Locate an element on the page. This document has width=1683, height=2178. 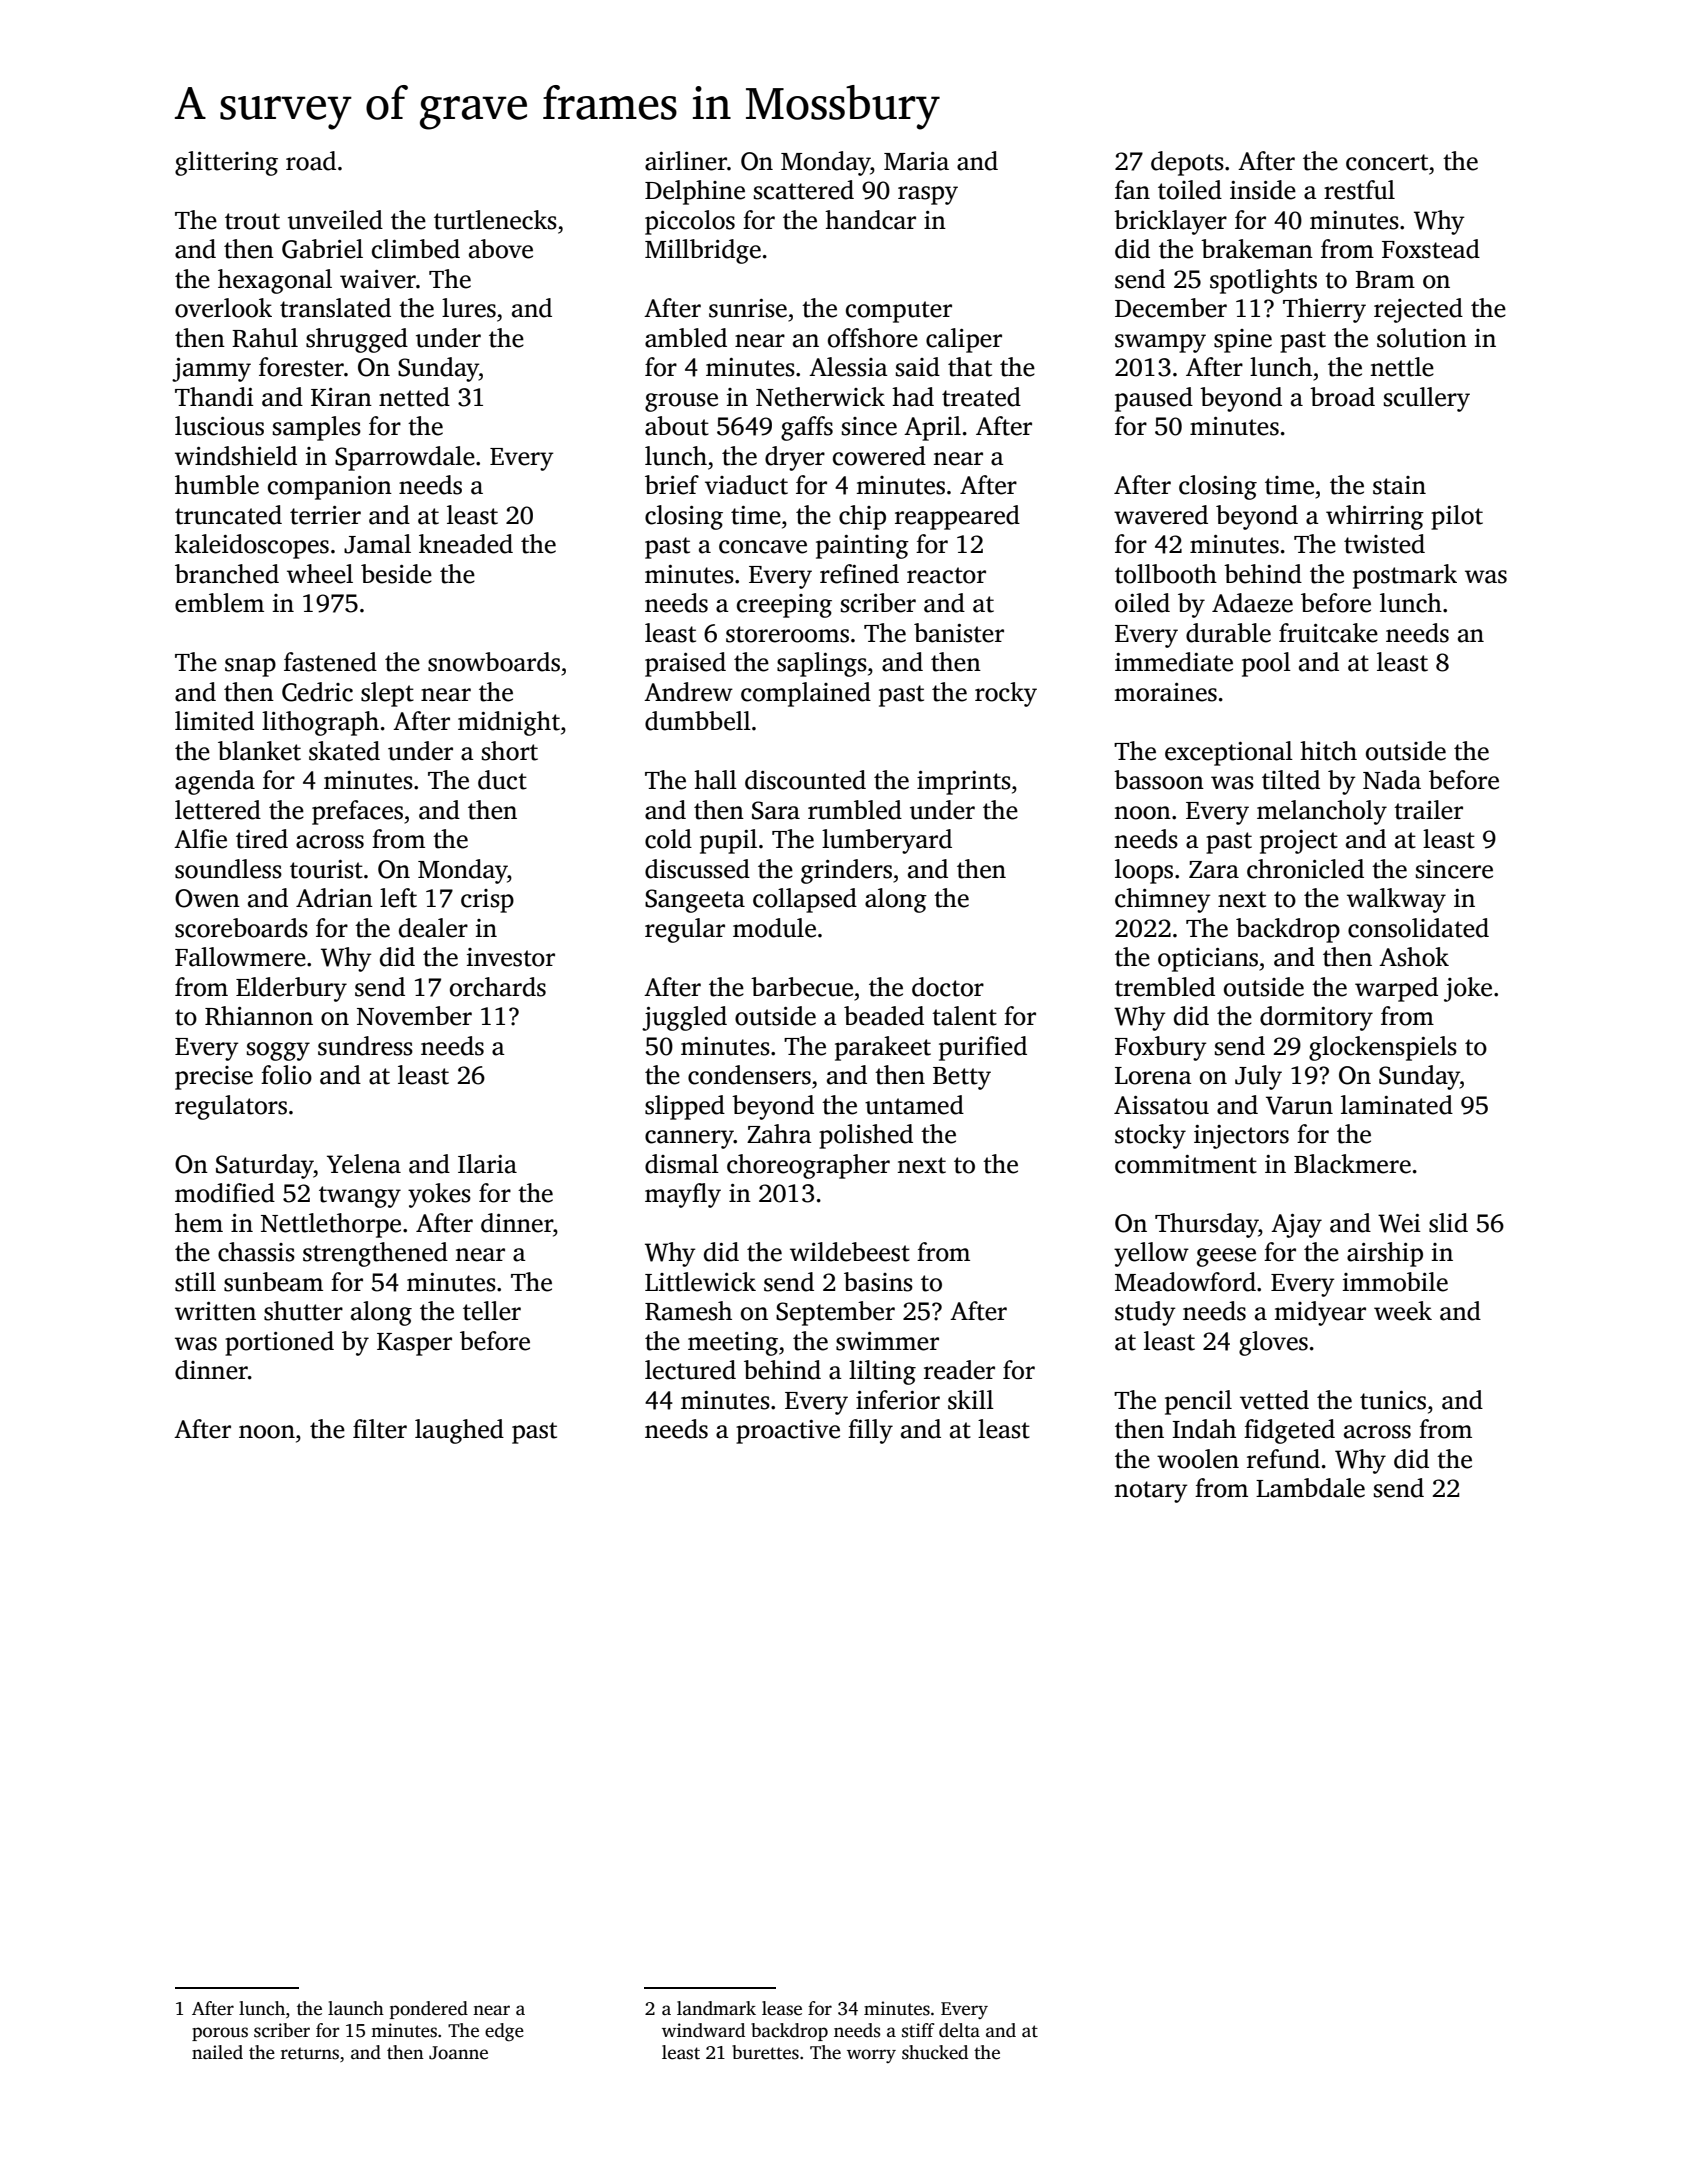
glittering is located at coordinates (226, 163).
